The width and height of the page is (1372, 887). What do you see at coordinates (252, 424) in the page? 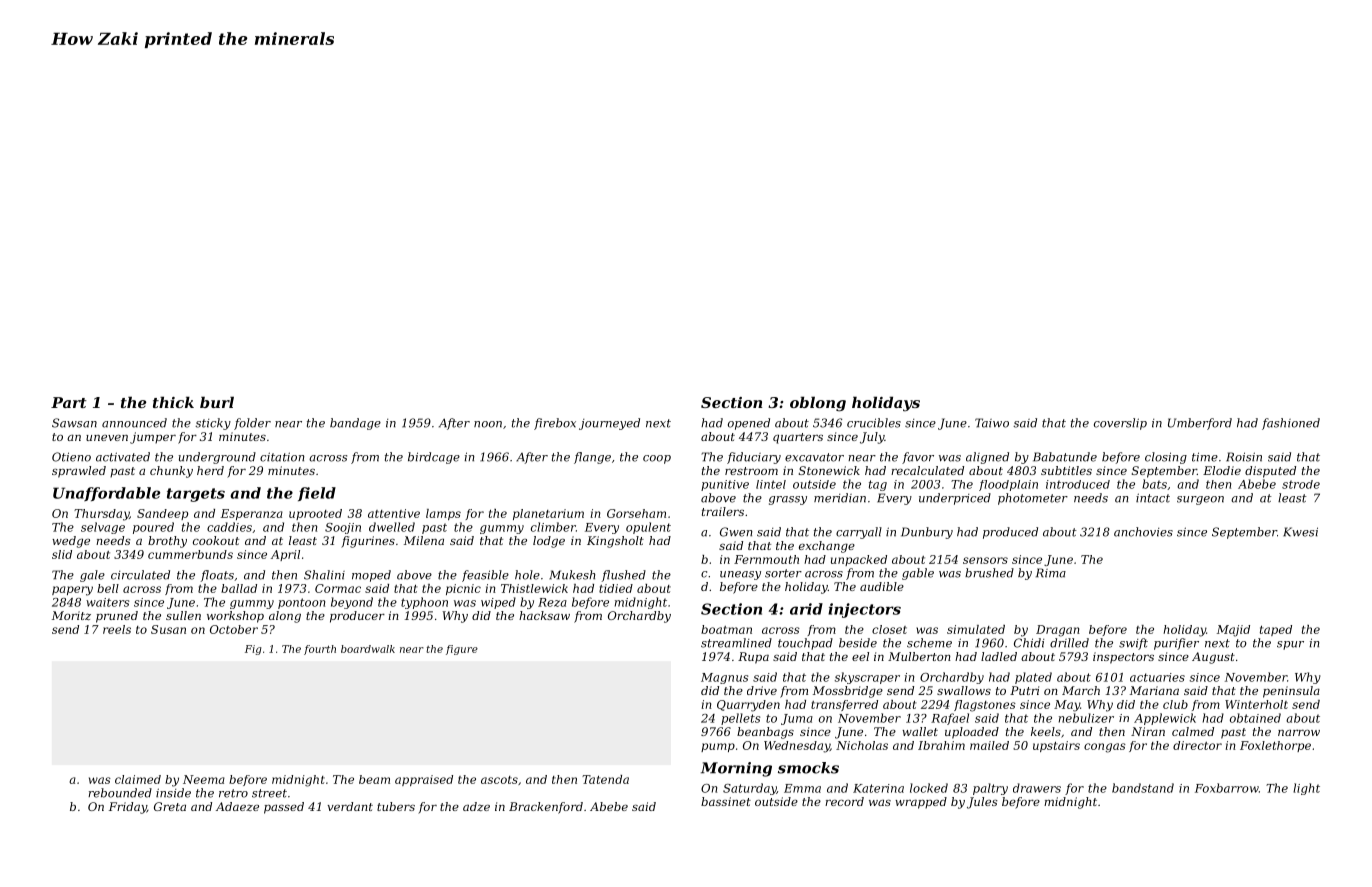
I see `folder` at bounding box center [252, 424].
